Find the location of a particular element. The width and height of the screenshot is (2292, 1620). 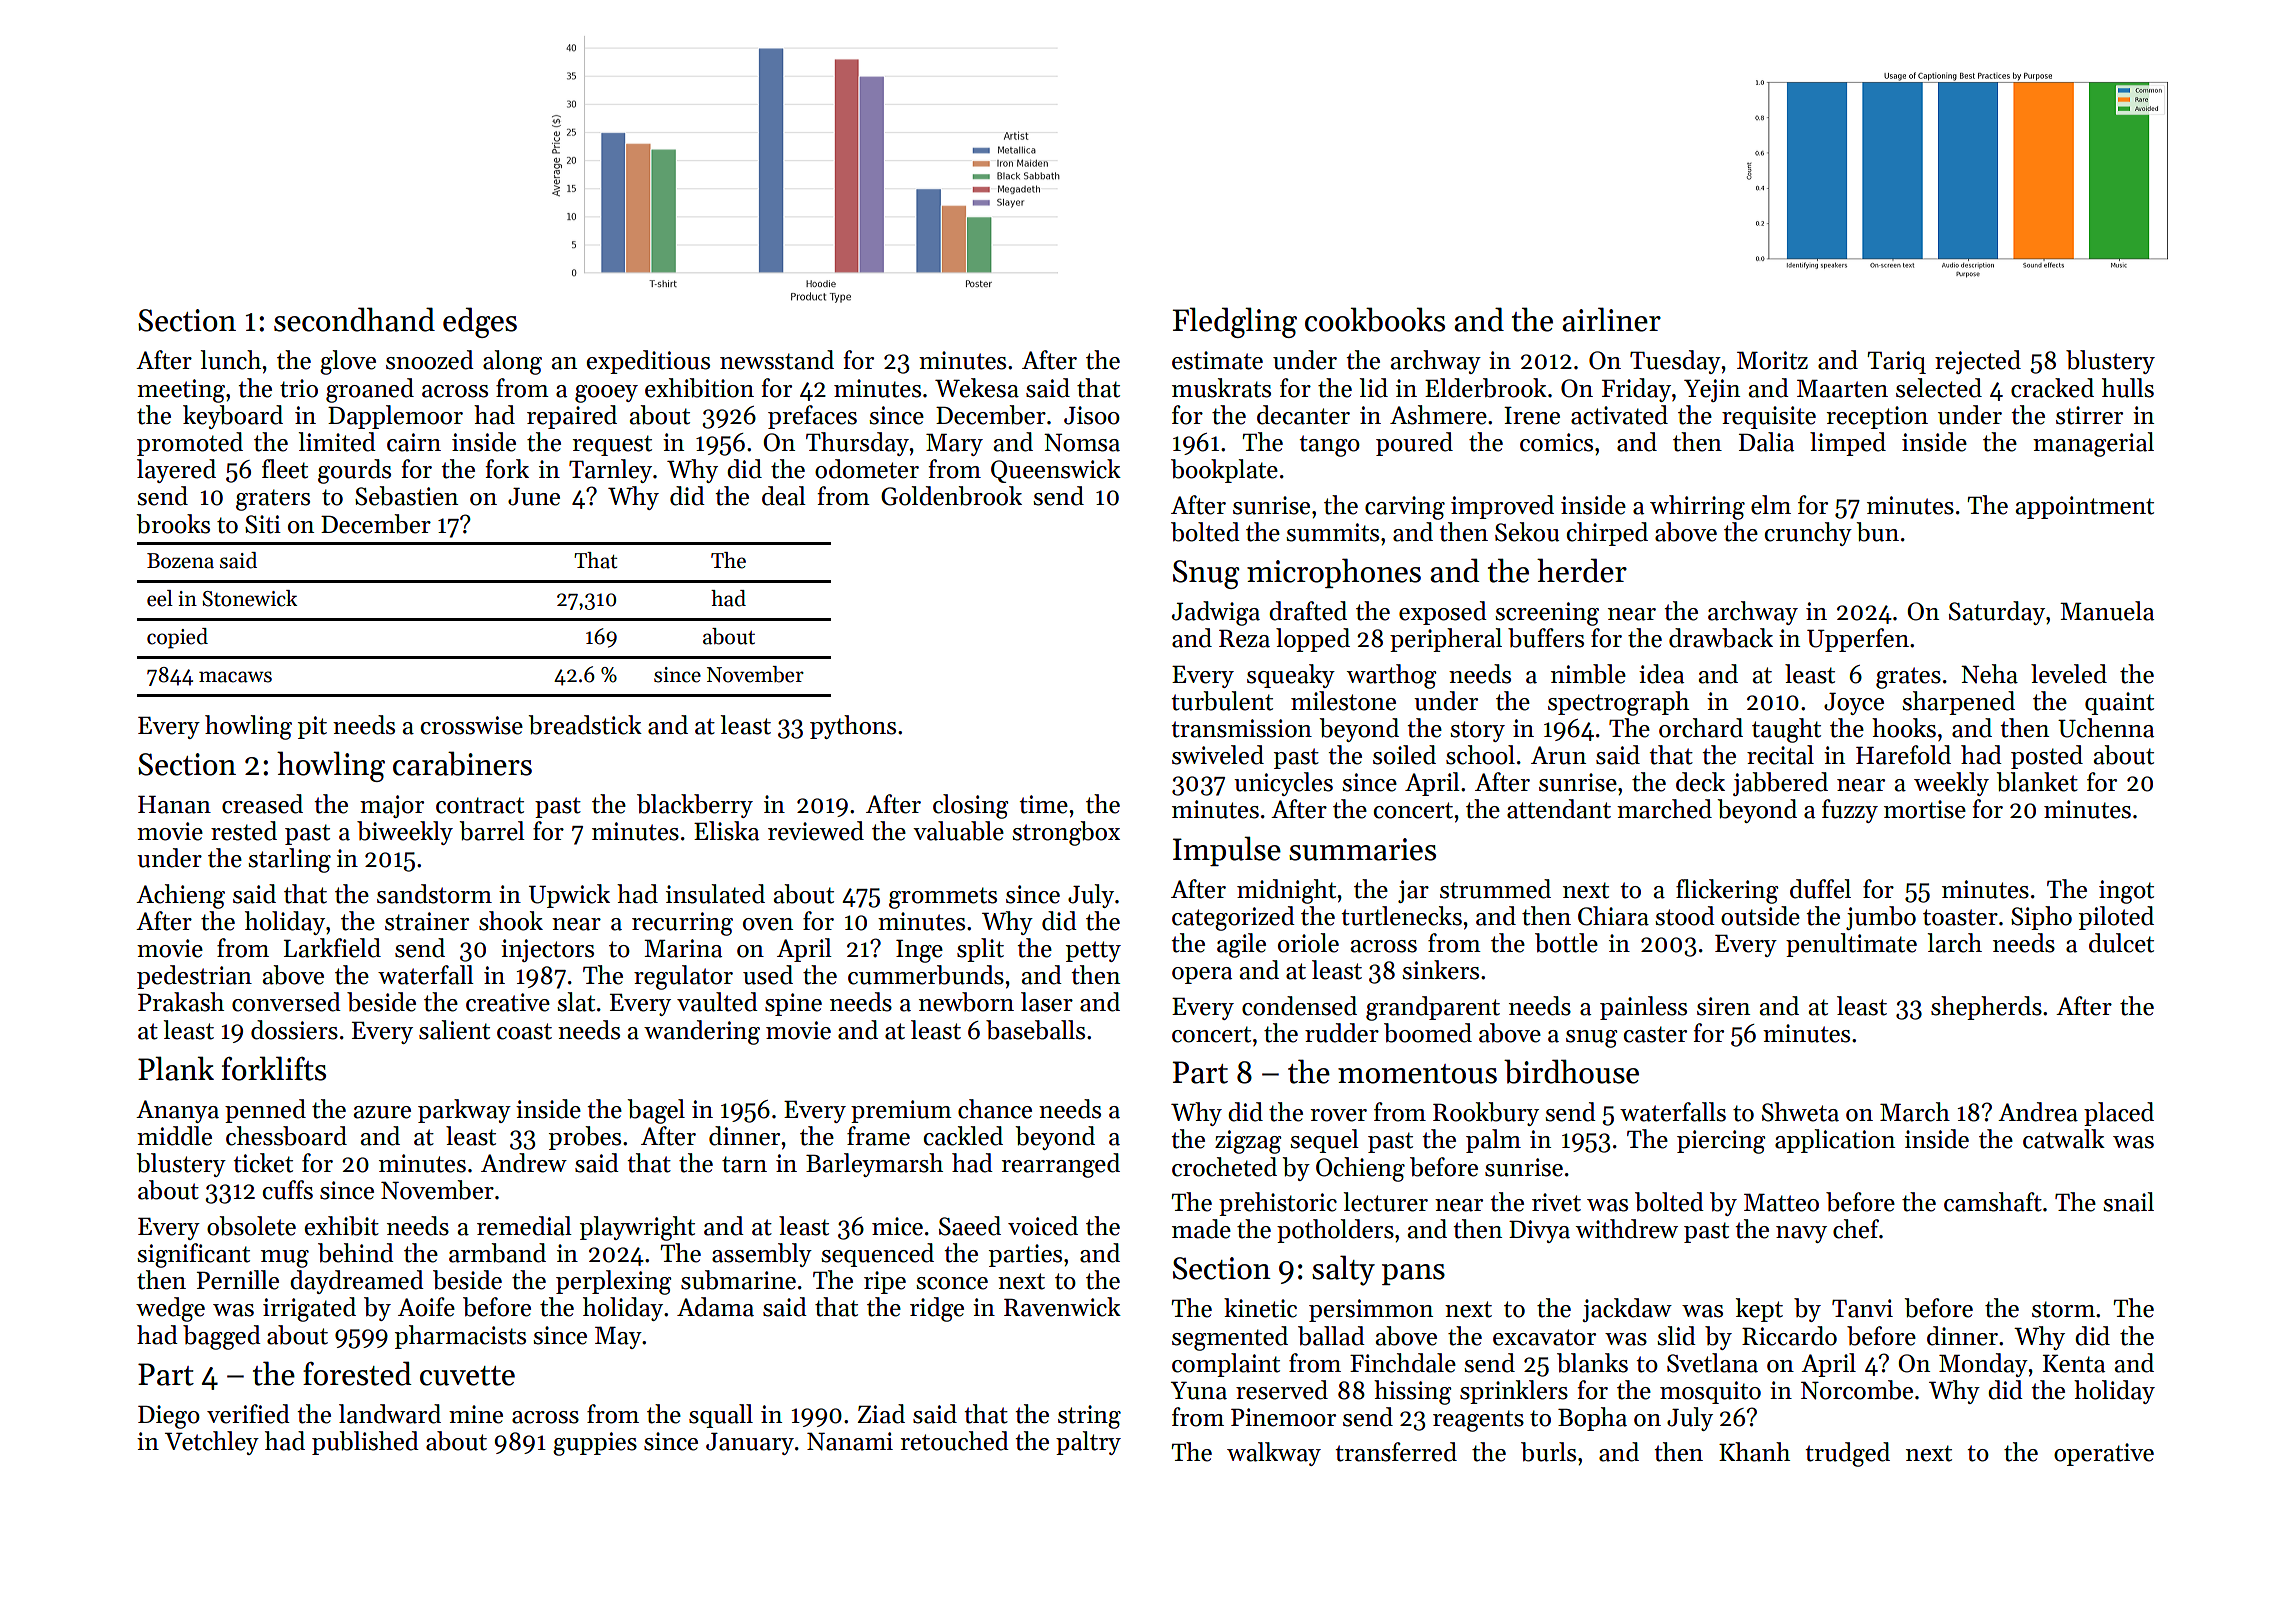

exposed is located at coordinates (1443, 613).
